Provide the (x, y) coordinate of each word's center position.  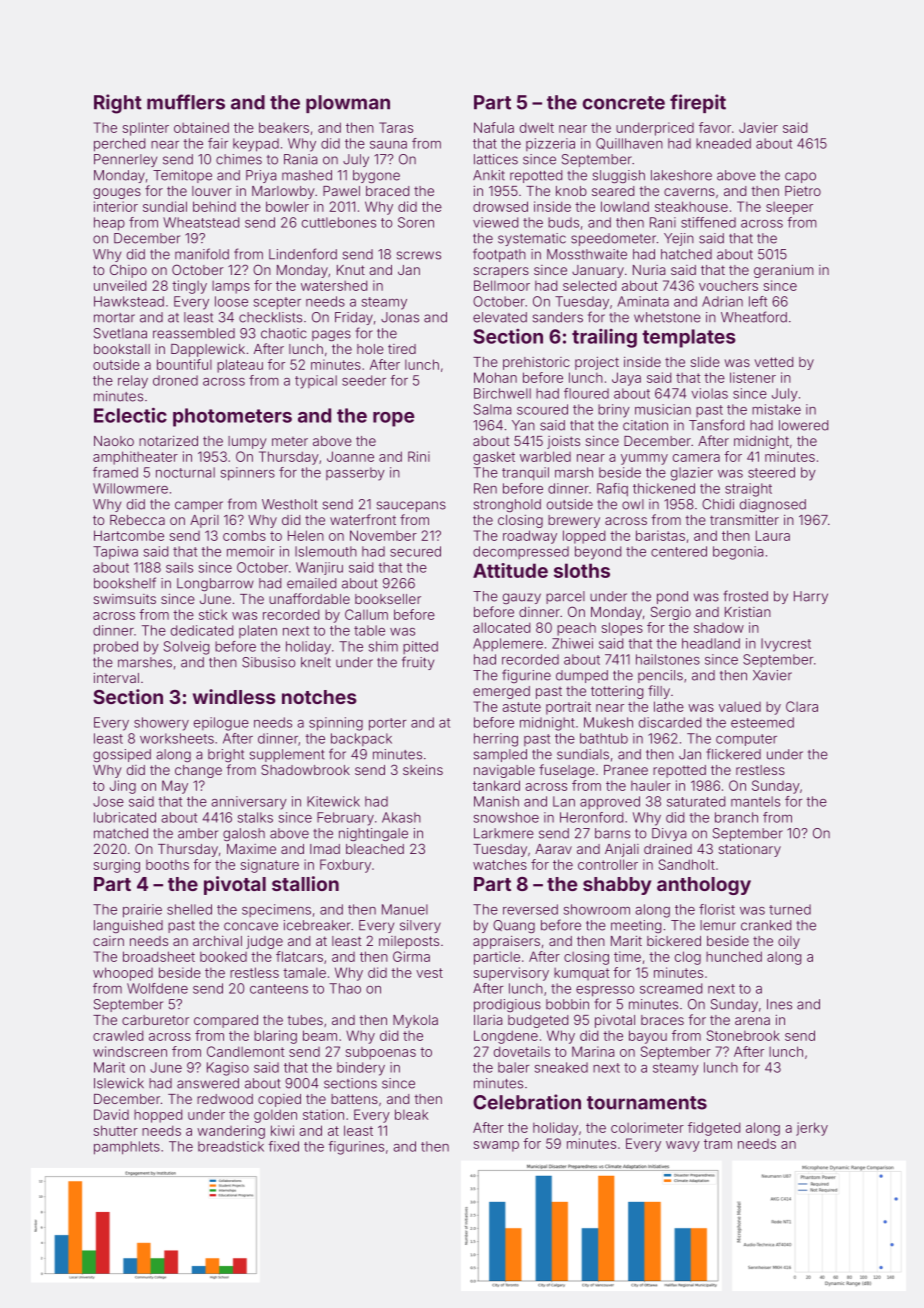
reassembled (194, 333)
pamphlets (127, 1148)
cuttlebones (339, 222)
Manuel (405, 909)
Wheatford (754, 317)
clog (688, 958)
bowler (287, 206)
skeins (423, 769)
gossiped (122, 755)
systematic (532, 239)
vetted (773, 362)
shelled (189, 909)
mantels (755, 801)
